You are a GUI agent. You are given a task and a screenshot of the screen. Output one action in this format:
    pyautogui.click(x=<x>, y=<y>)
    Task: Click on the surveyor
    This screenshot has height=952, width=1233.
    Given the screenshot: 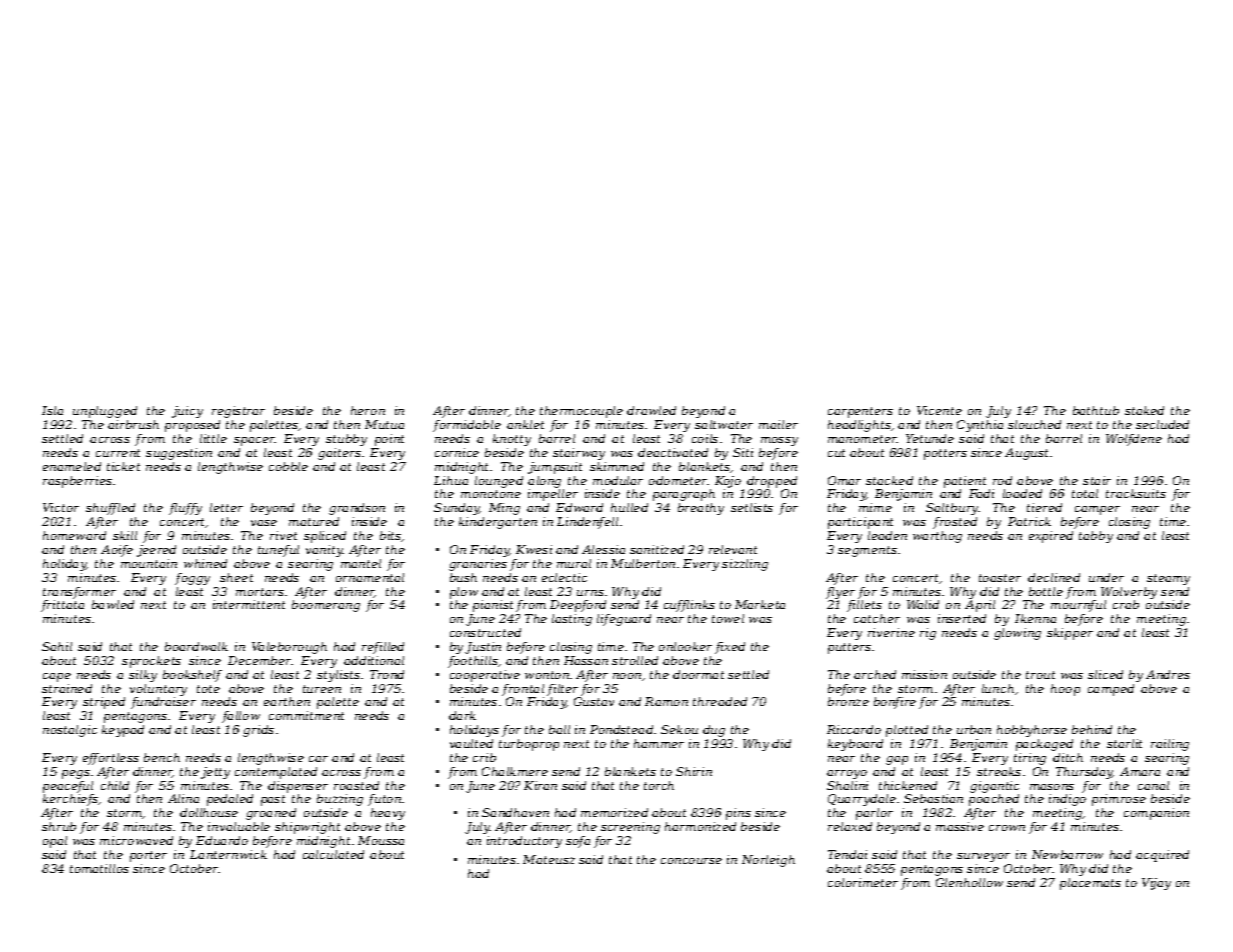 What is the action you would take?
    pyautogui.click(x=983, y=857)
